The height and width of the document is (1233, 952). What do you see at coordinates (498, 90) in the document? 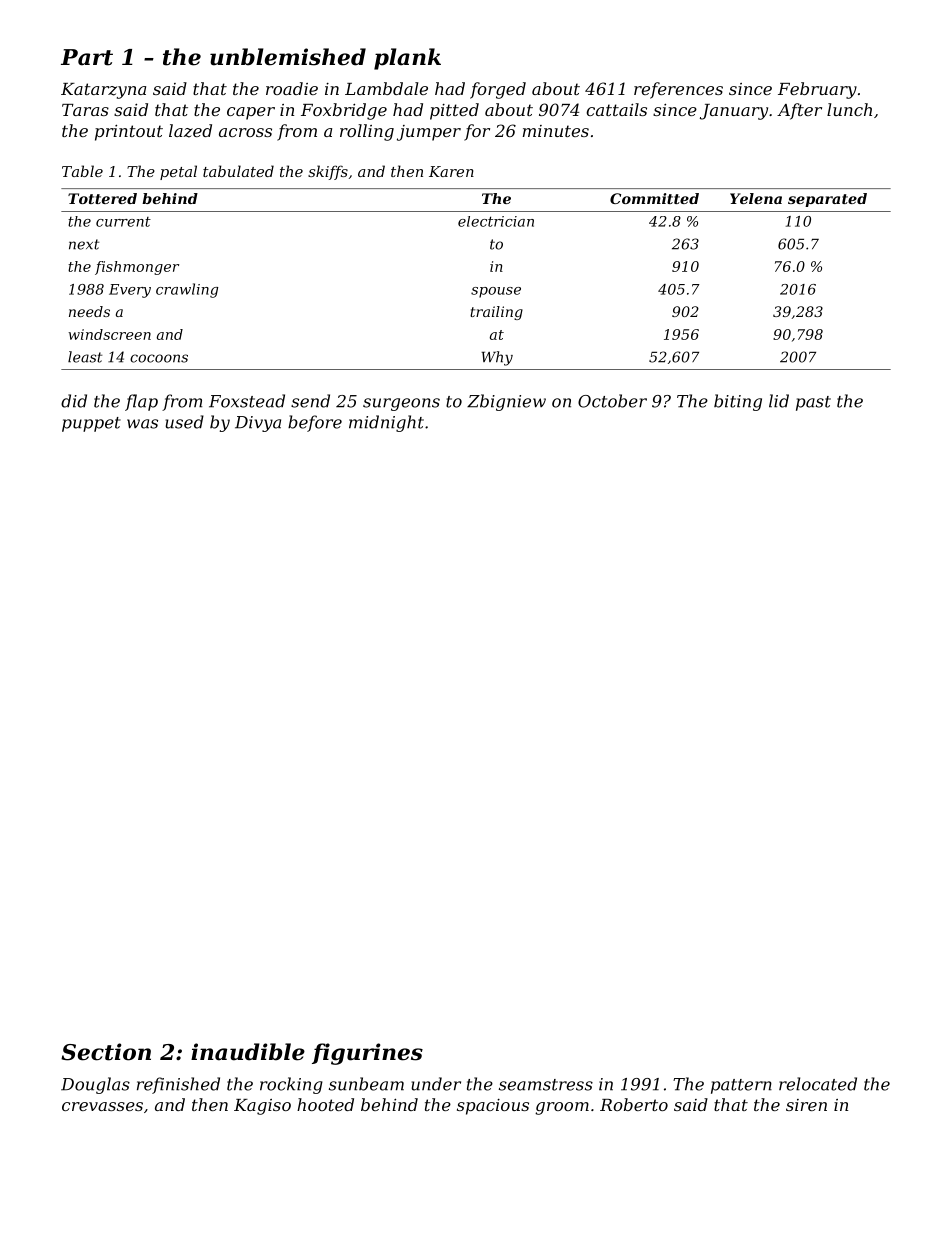
I see `forged` at bounding box center [498, 90].
